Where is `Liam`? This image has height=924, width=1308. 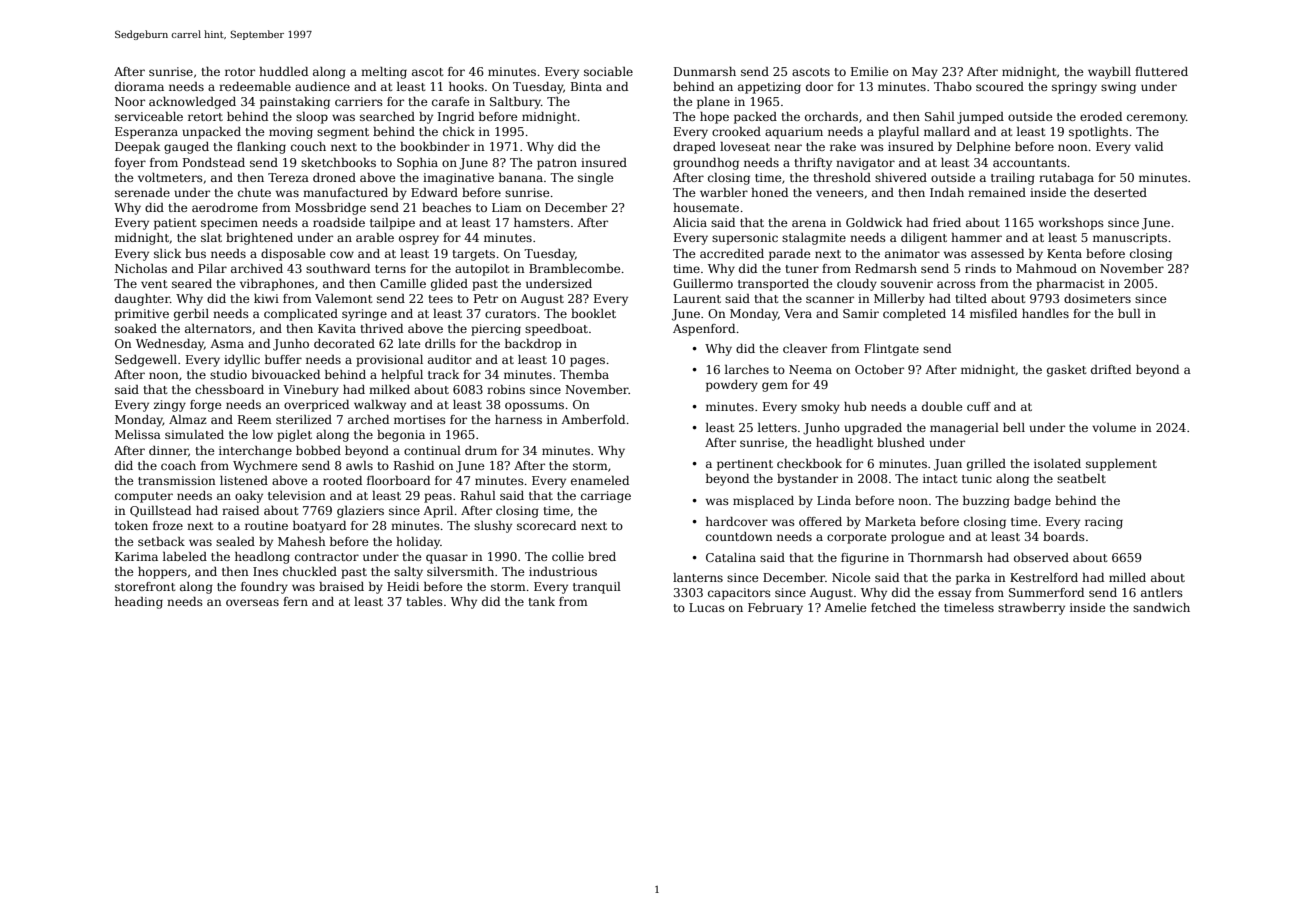
Liam is located at coordinates (507, 207).
